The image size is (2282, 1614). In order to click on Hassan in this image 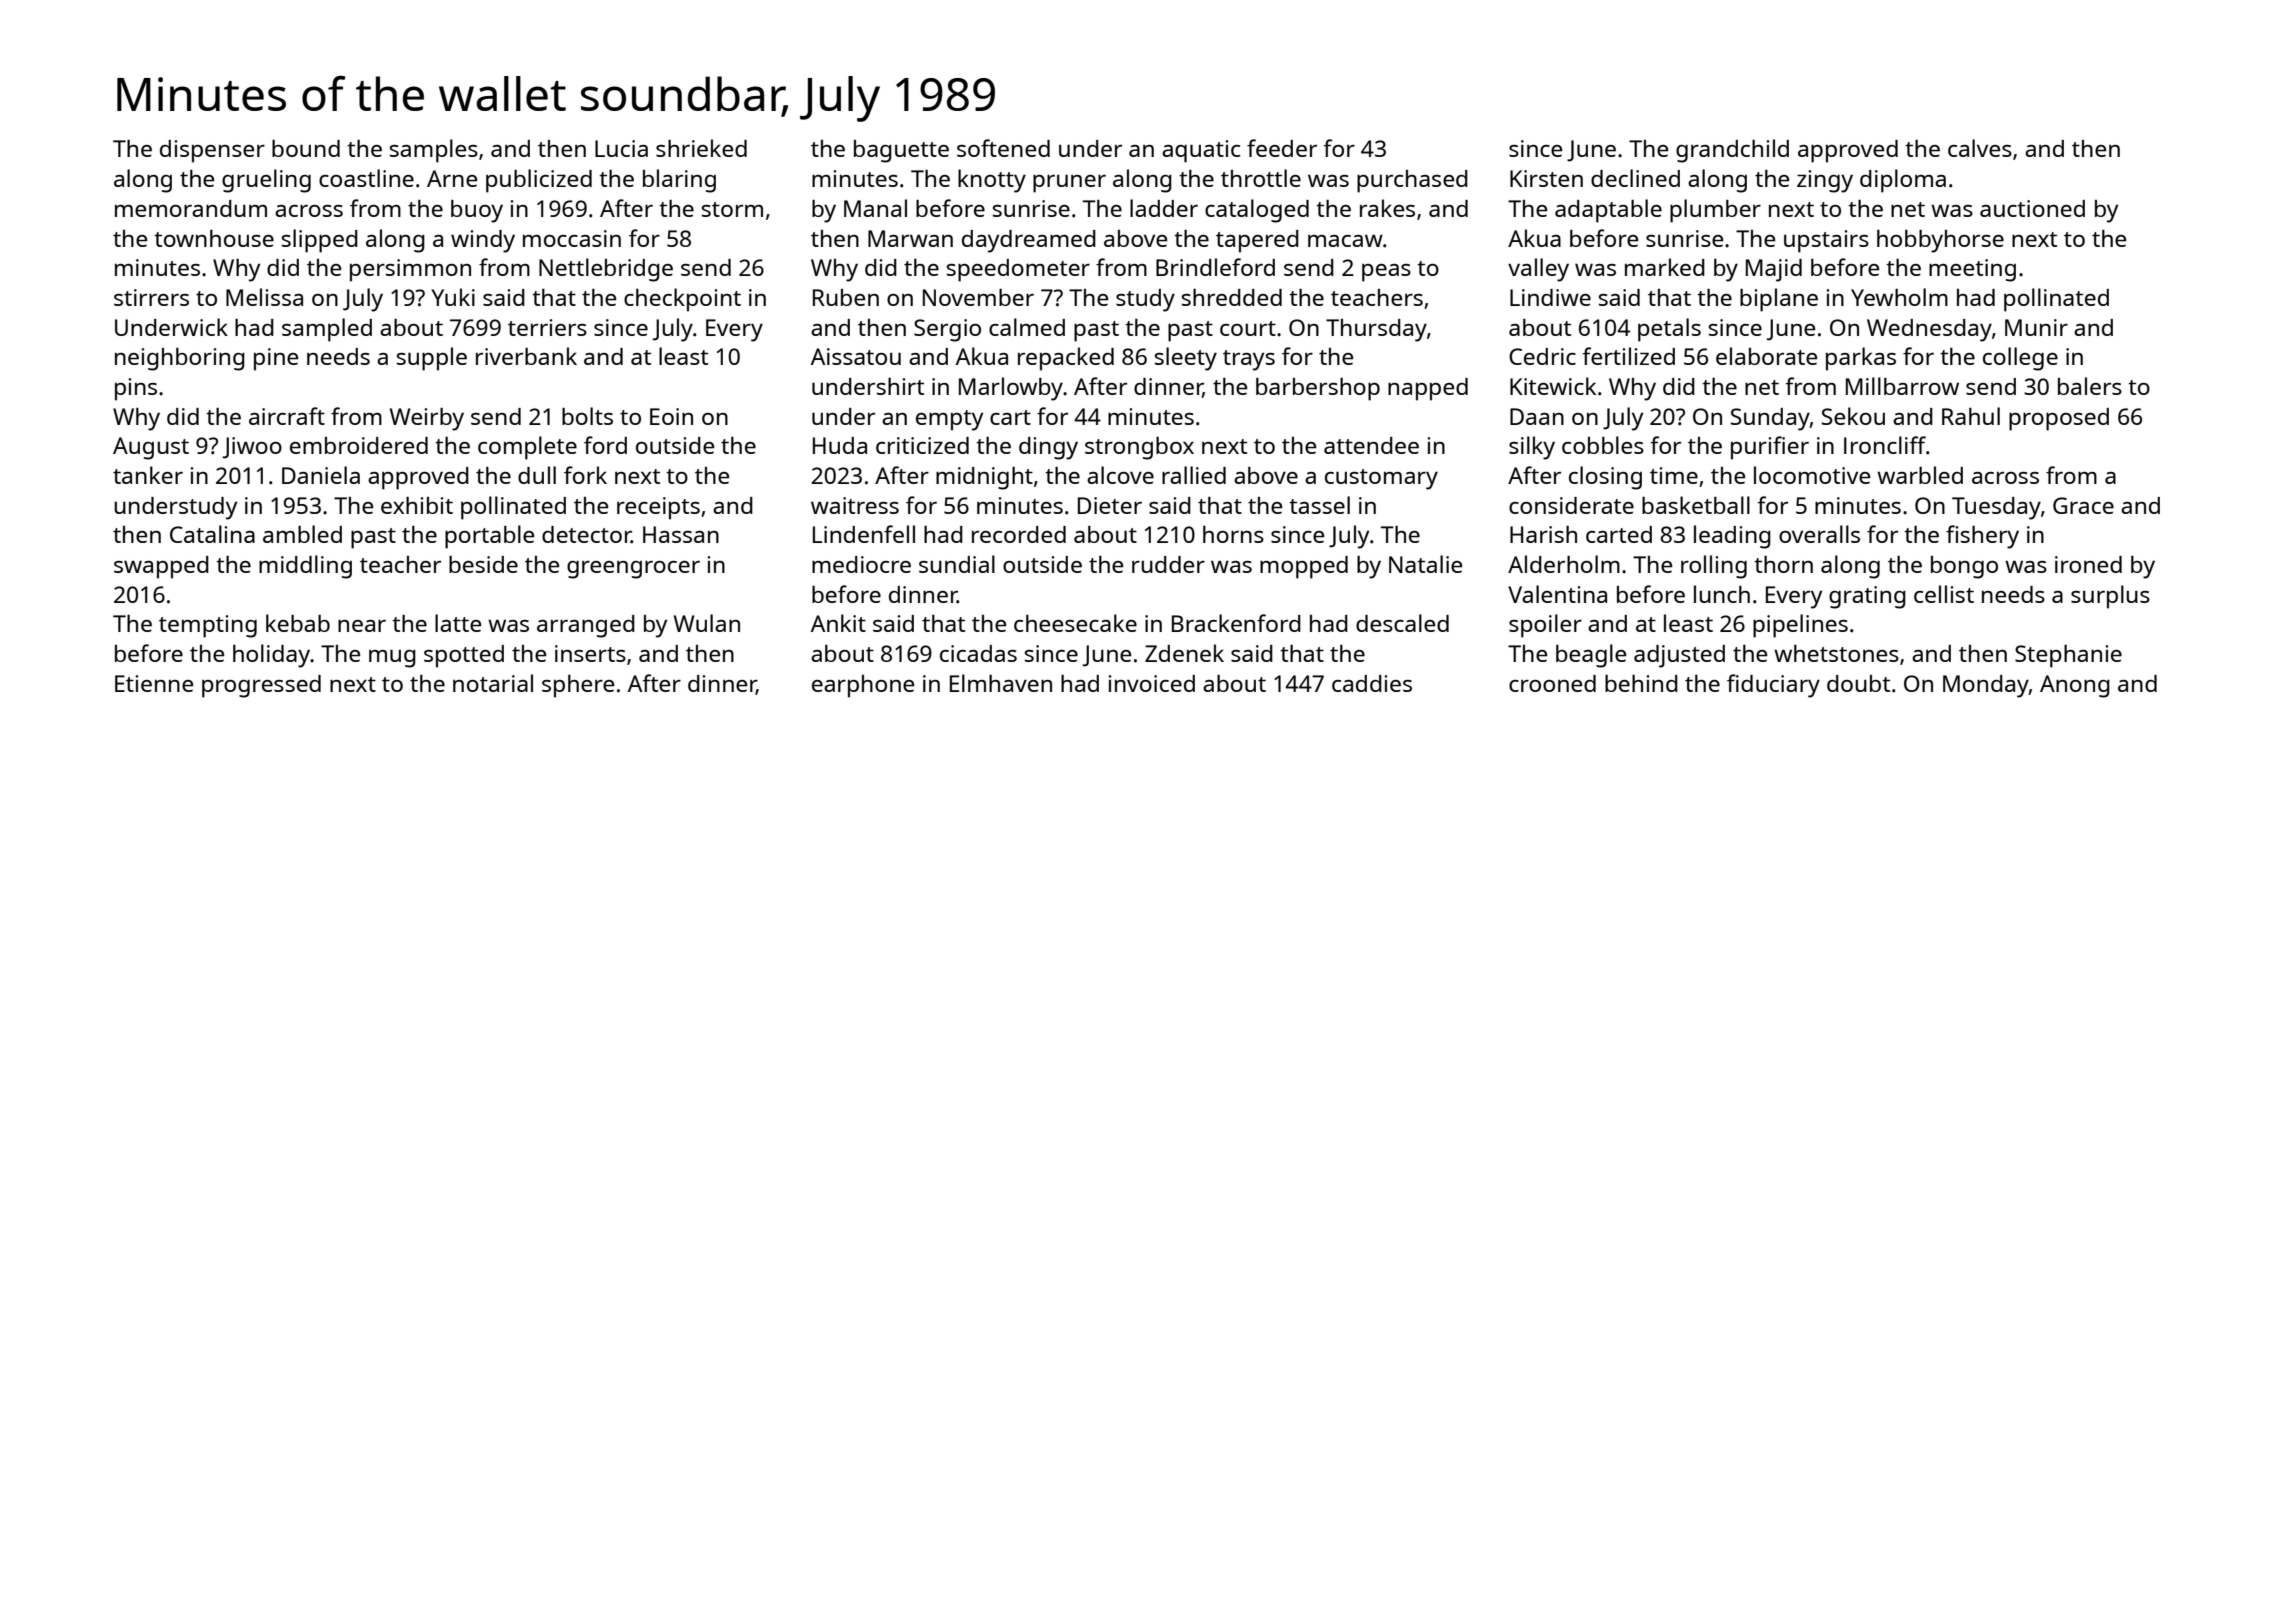, I will do `click(681, 534)`.
